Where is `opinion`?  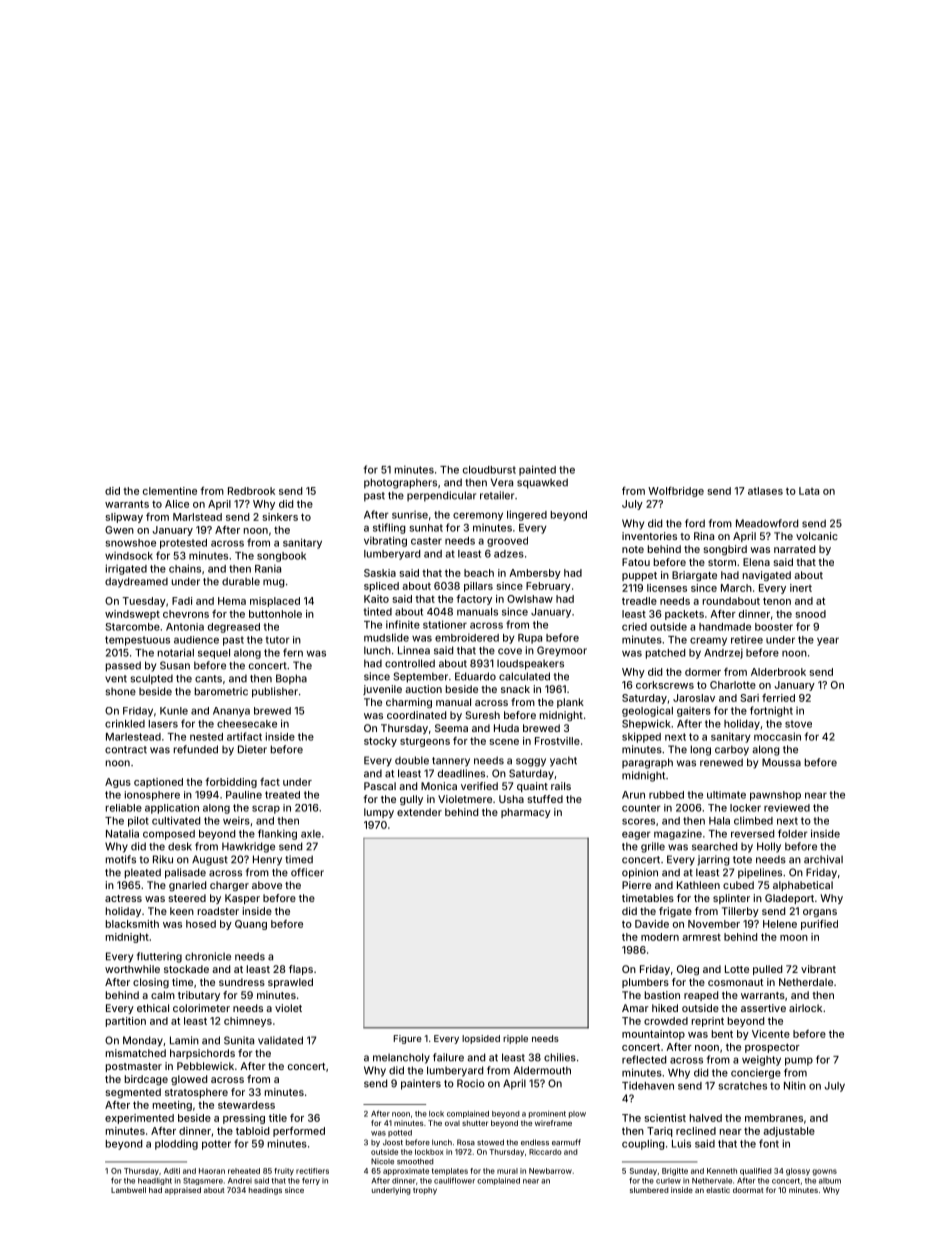 opinion is located at coordinates (640, 873).
